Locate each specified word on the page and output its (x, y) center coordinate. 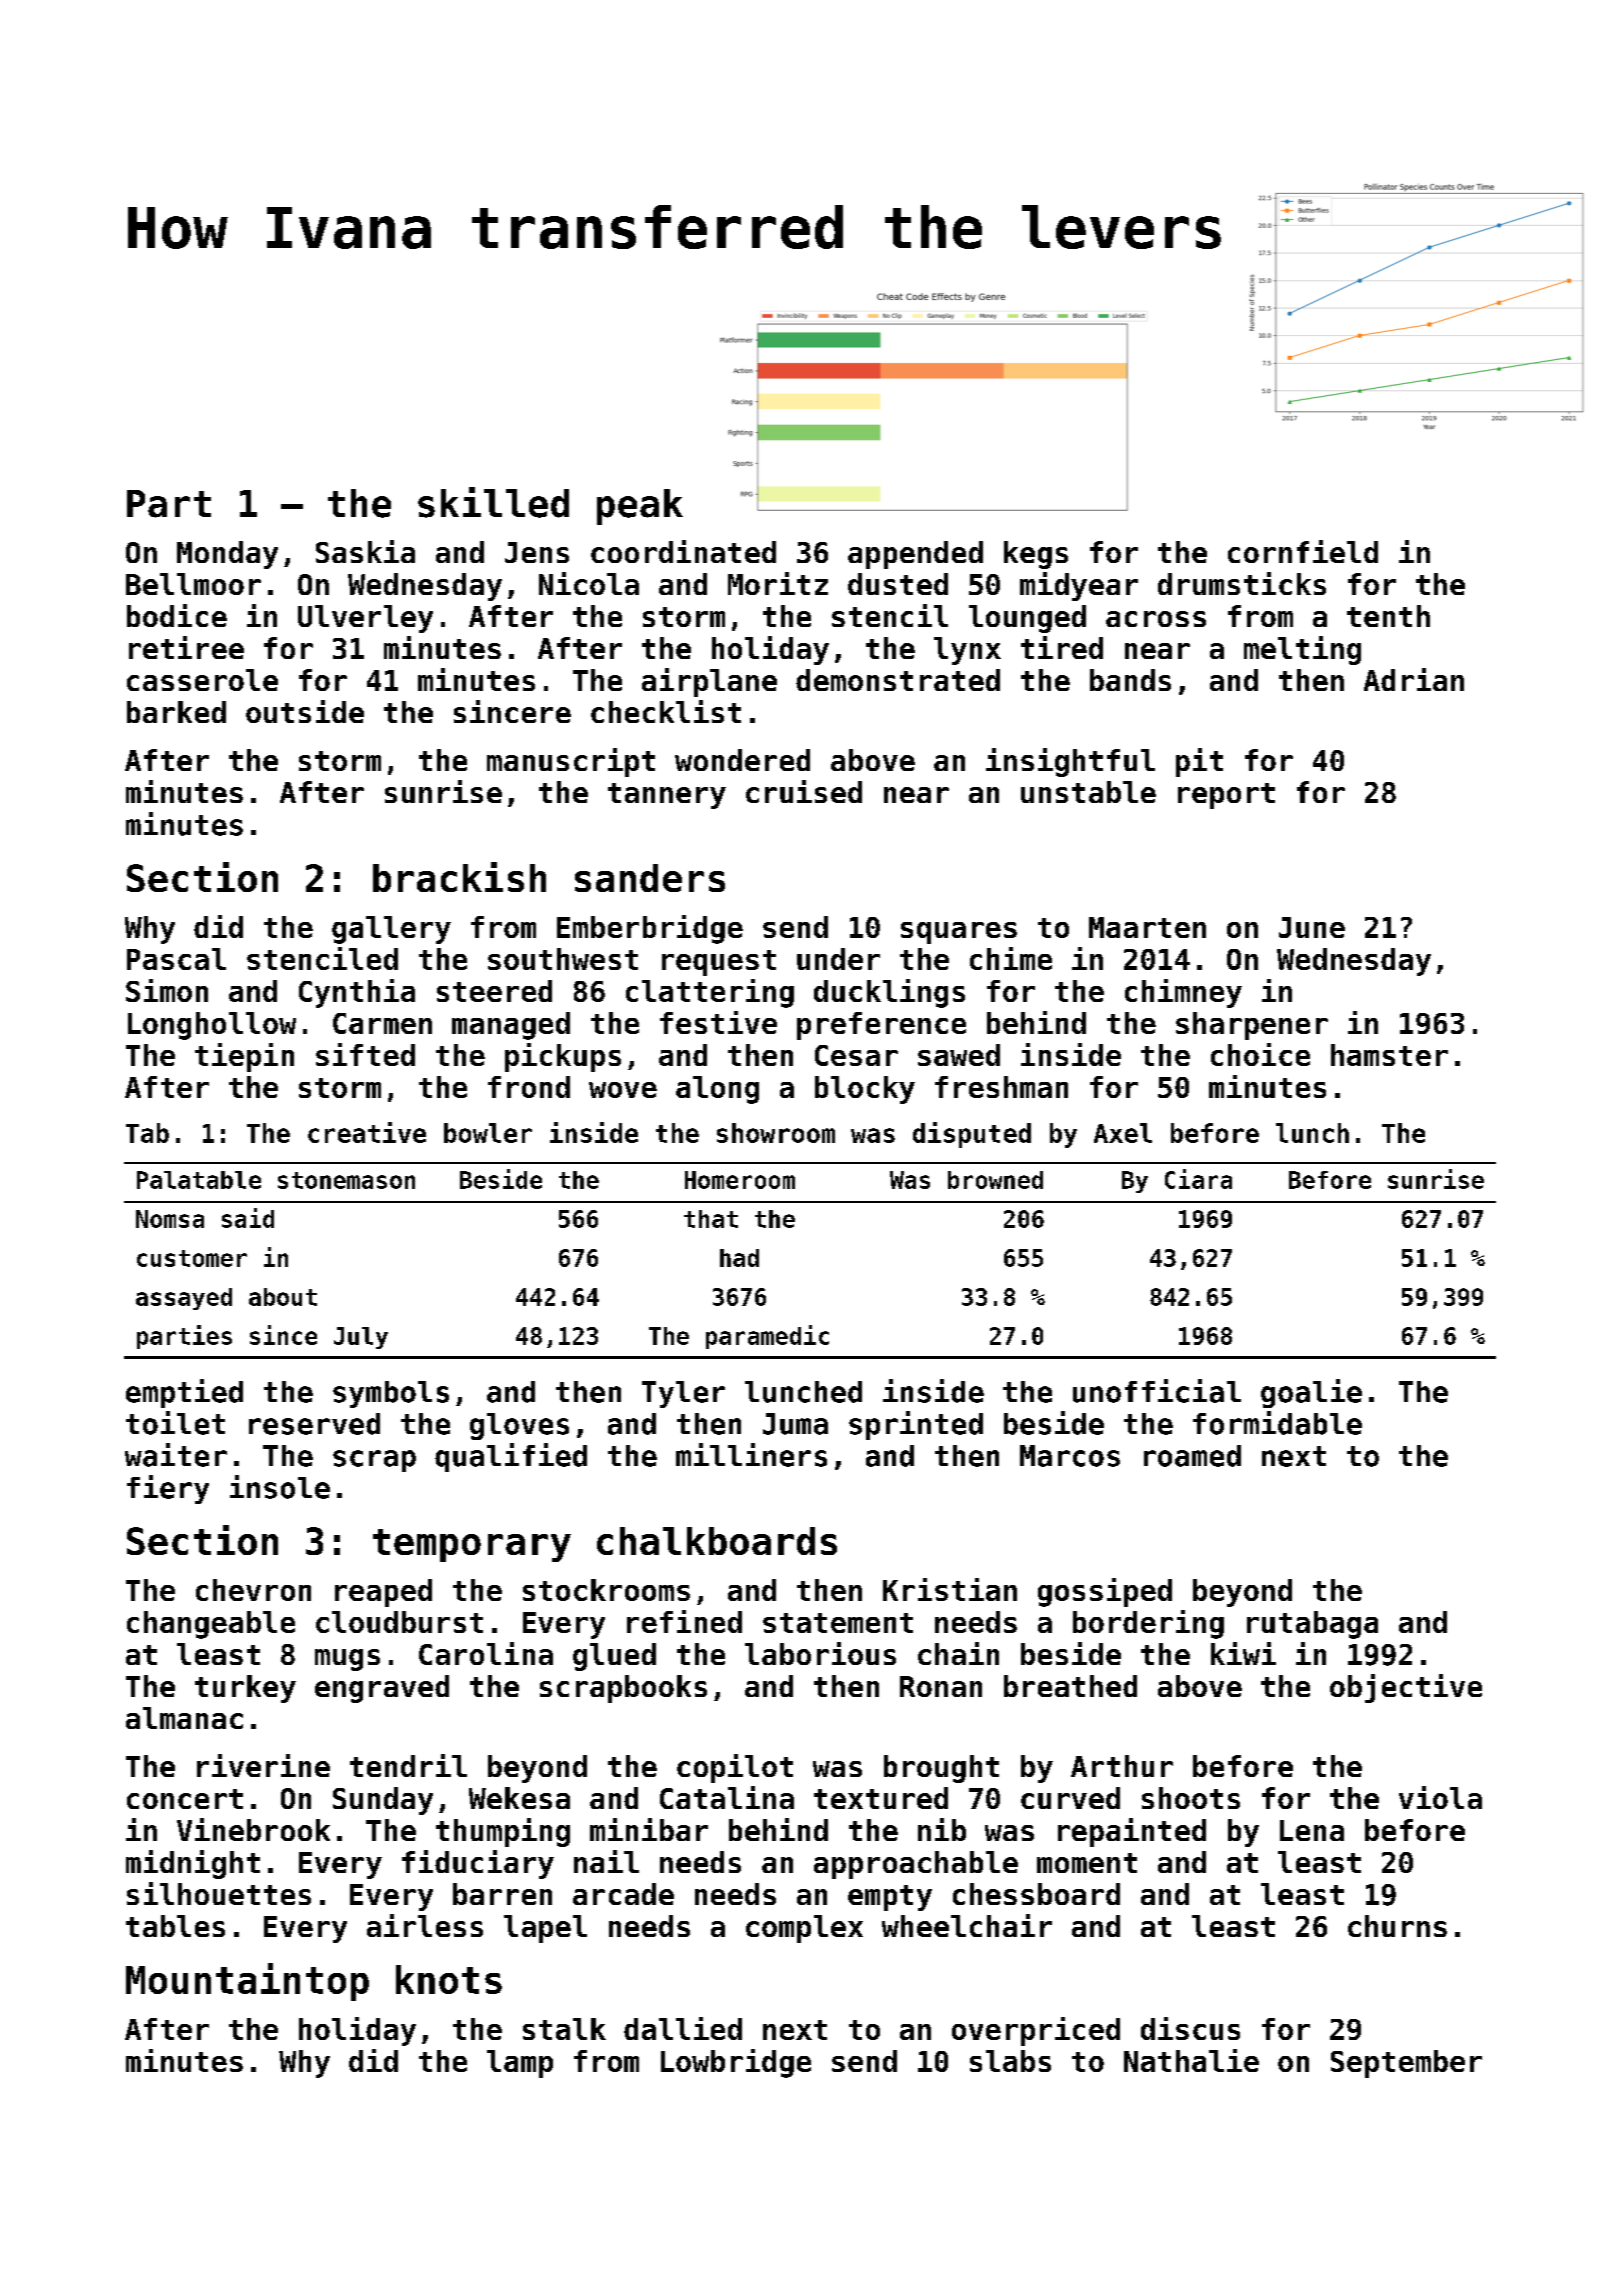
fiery (168, 1489)
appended (915, 555)
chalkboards (717, 1541)
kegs (1036, 555)
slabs (1010, 2061)
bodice (177, 615)
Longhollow (212, 1026)
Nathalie (1191, 2060)
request (719, 963)
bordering (1148, 1624)
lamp (520, 2064)
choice (1260, 1054)
